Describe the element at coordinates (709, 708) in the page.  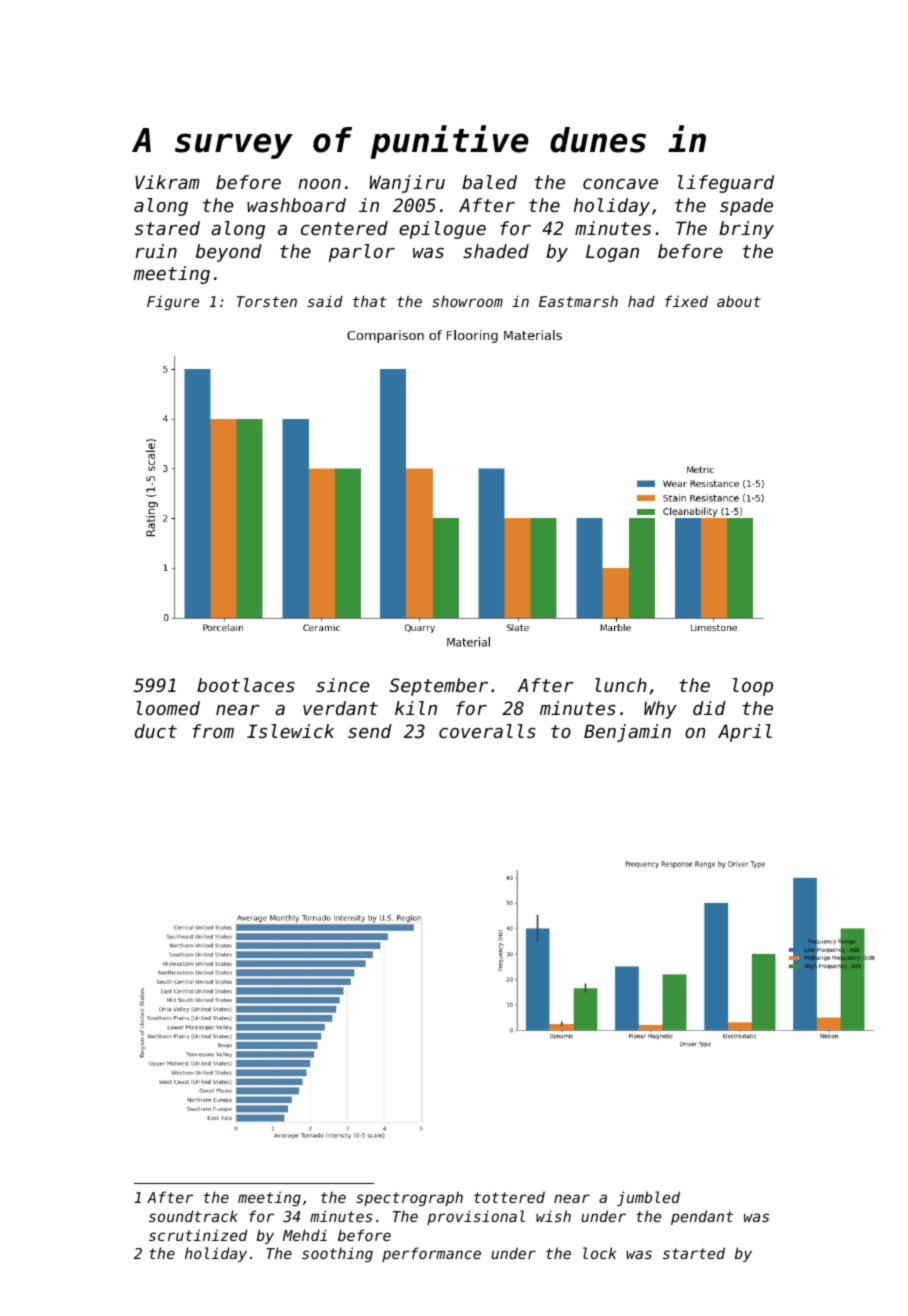
I see `did` at that location.
